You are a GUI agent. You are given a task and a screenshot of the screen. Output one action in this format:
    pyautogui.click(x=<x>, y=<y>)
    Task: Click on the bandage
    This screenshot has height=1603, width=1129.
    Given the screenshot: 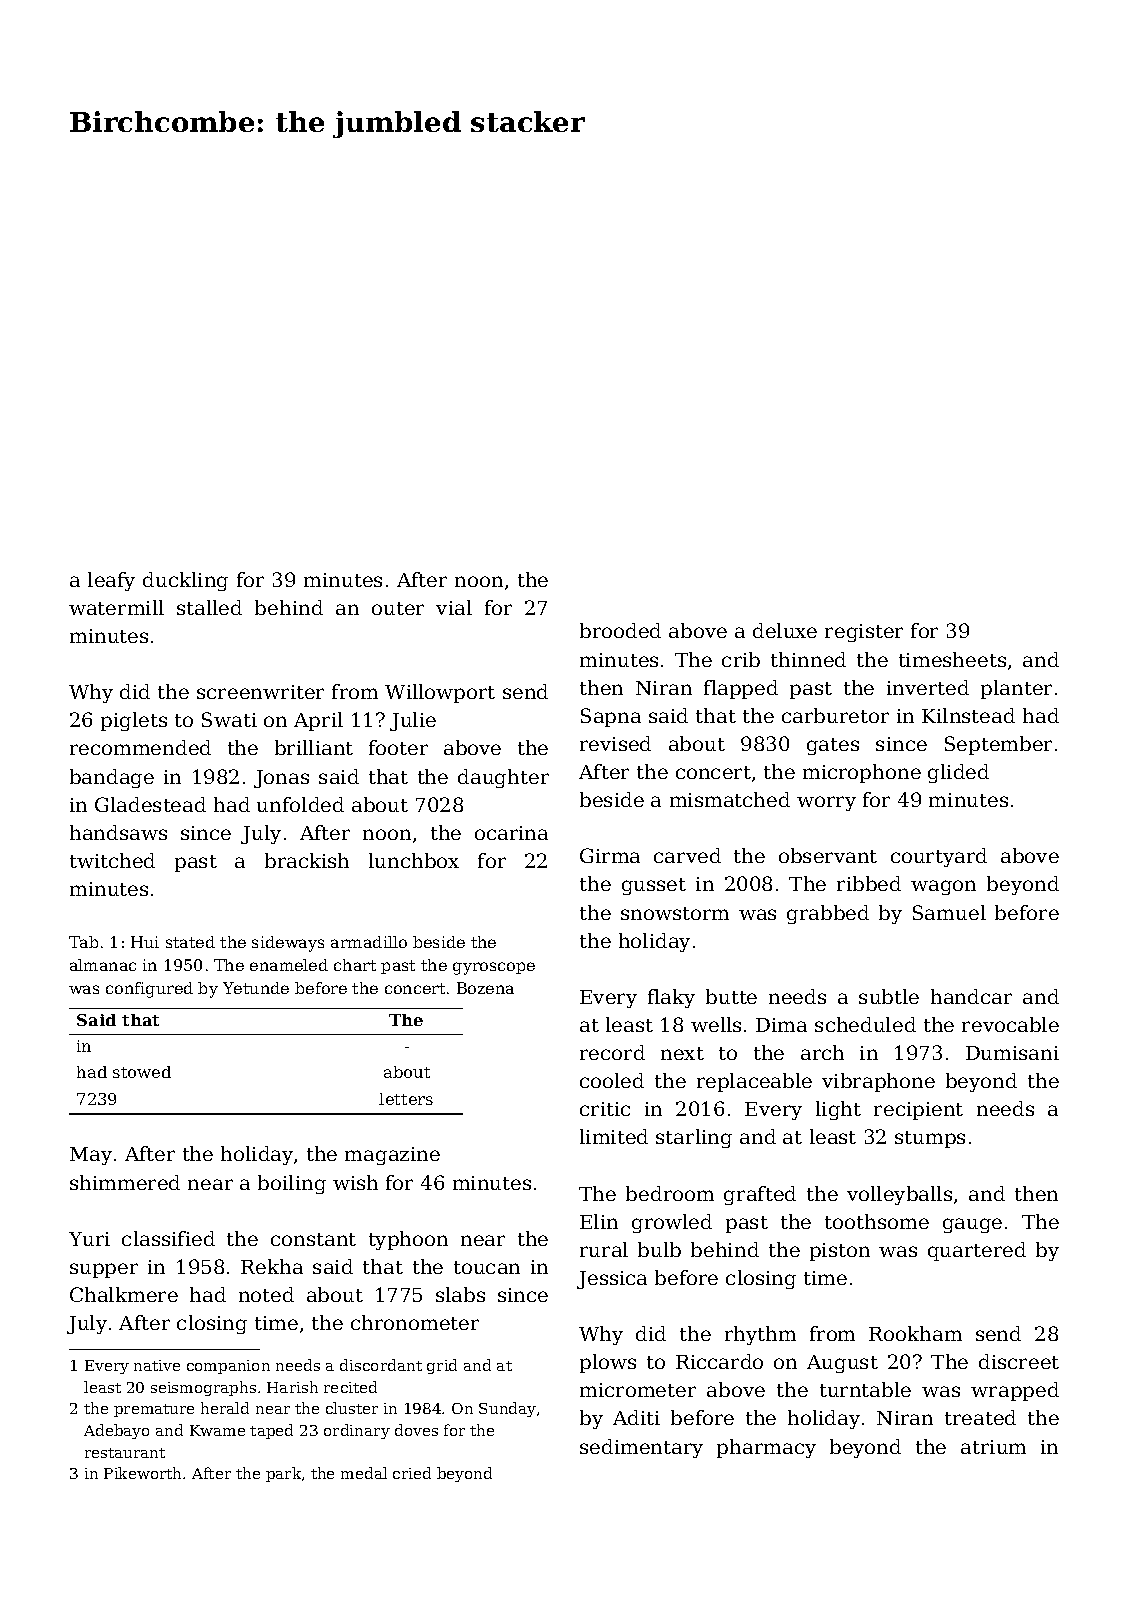 What is the action you would take?
    pyautogui.click(x=112, y=778)
